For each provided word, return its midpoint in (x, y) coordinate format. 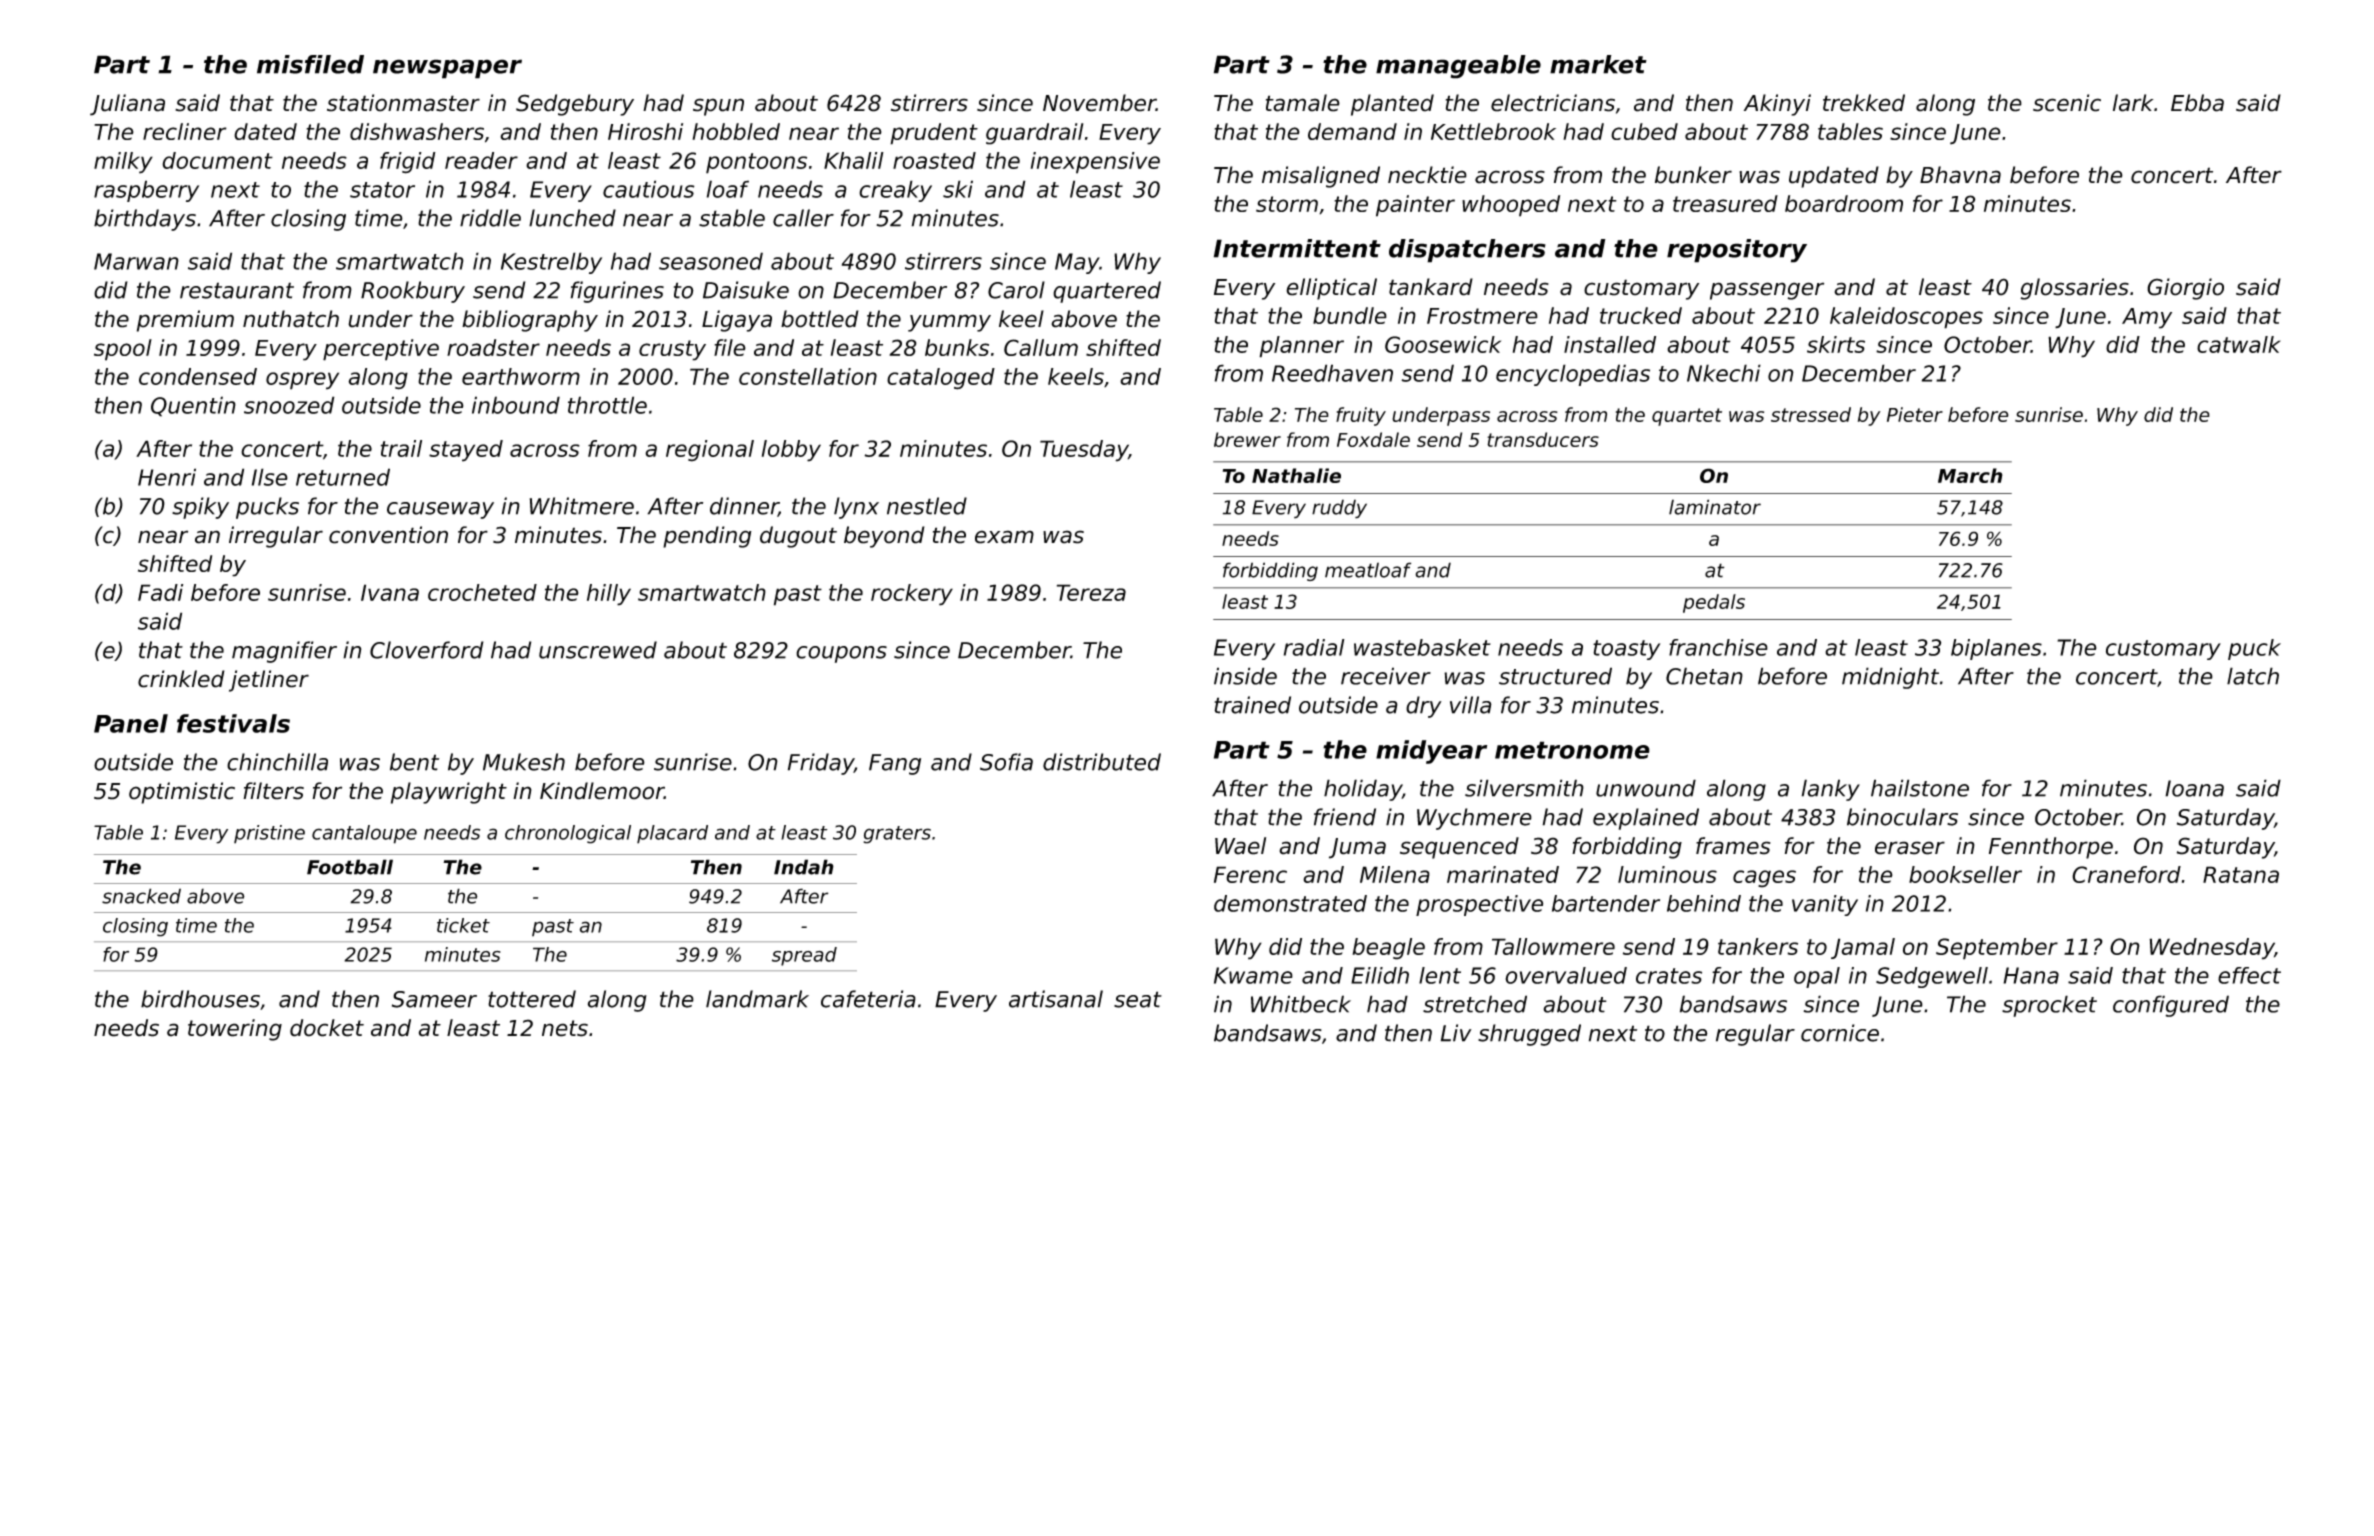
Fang (895, 764)
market (1598, 64)
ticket (463, 925)
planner (1301, 347)
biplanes (1996, 649)
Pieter (1915, 414)
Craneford (2126, 874)
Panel (131, 723)
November (1099, 103)
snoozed (289, 405)
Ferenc (1250, 874)
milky (123, 163)
